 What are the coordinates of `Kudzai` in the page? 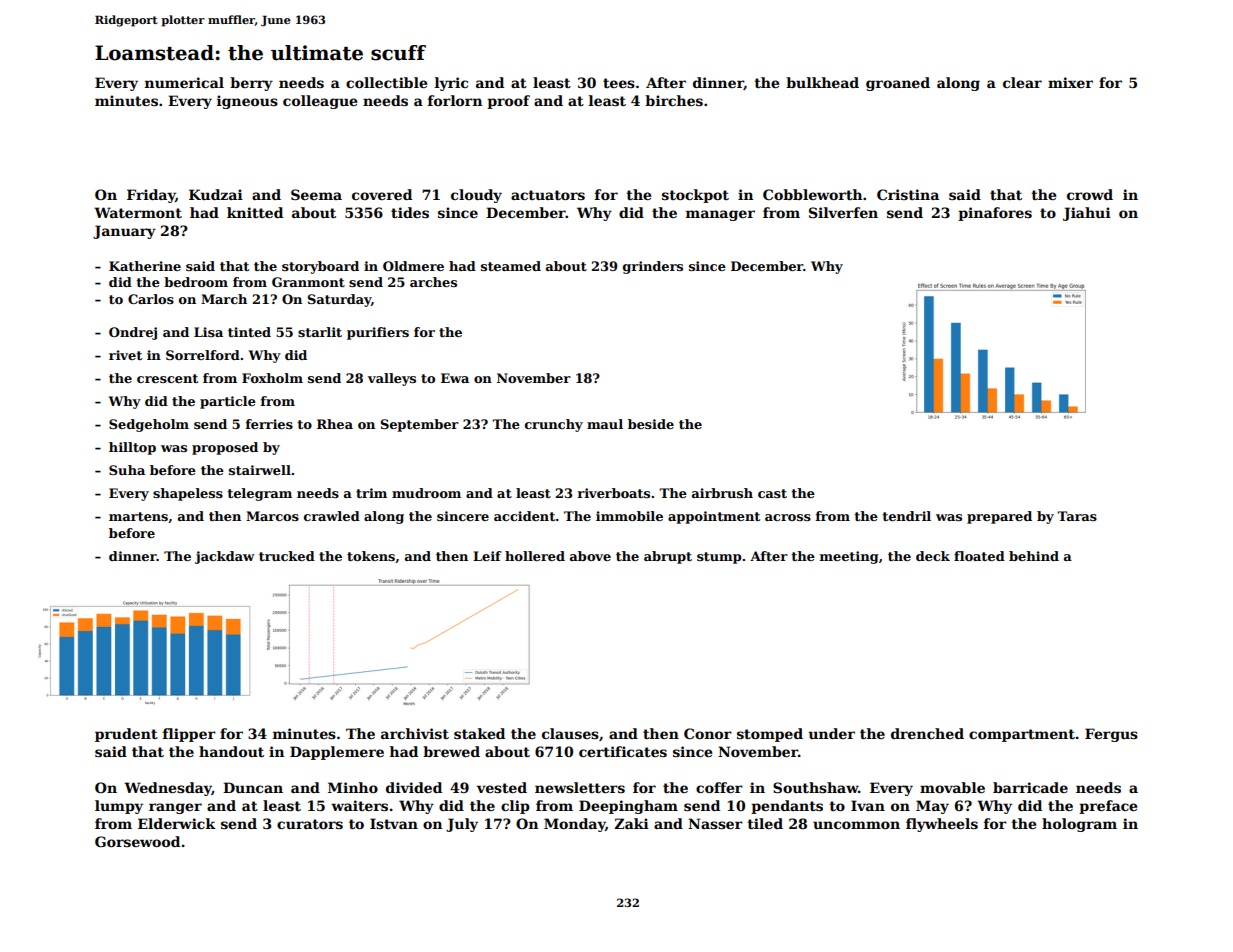 It's located at (216, 194).
